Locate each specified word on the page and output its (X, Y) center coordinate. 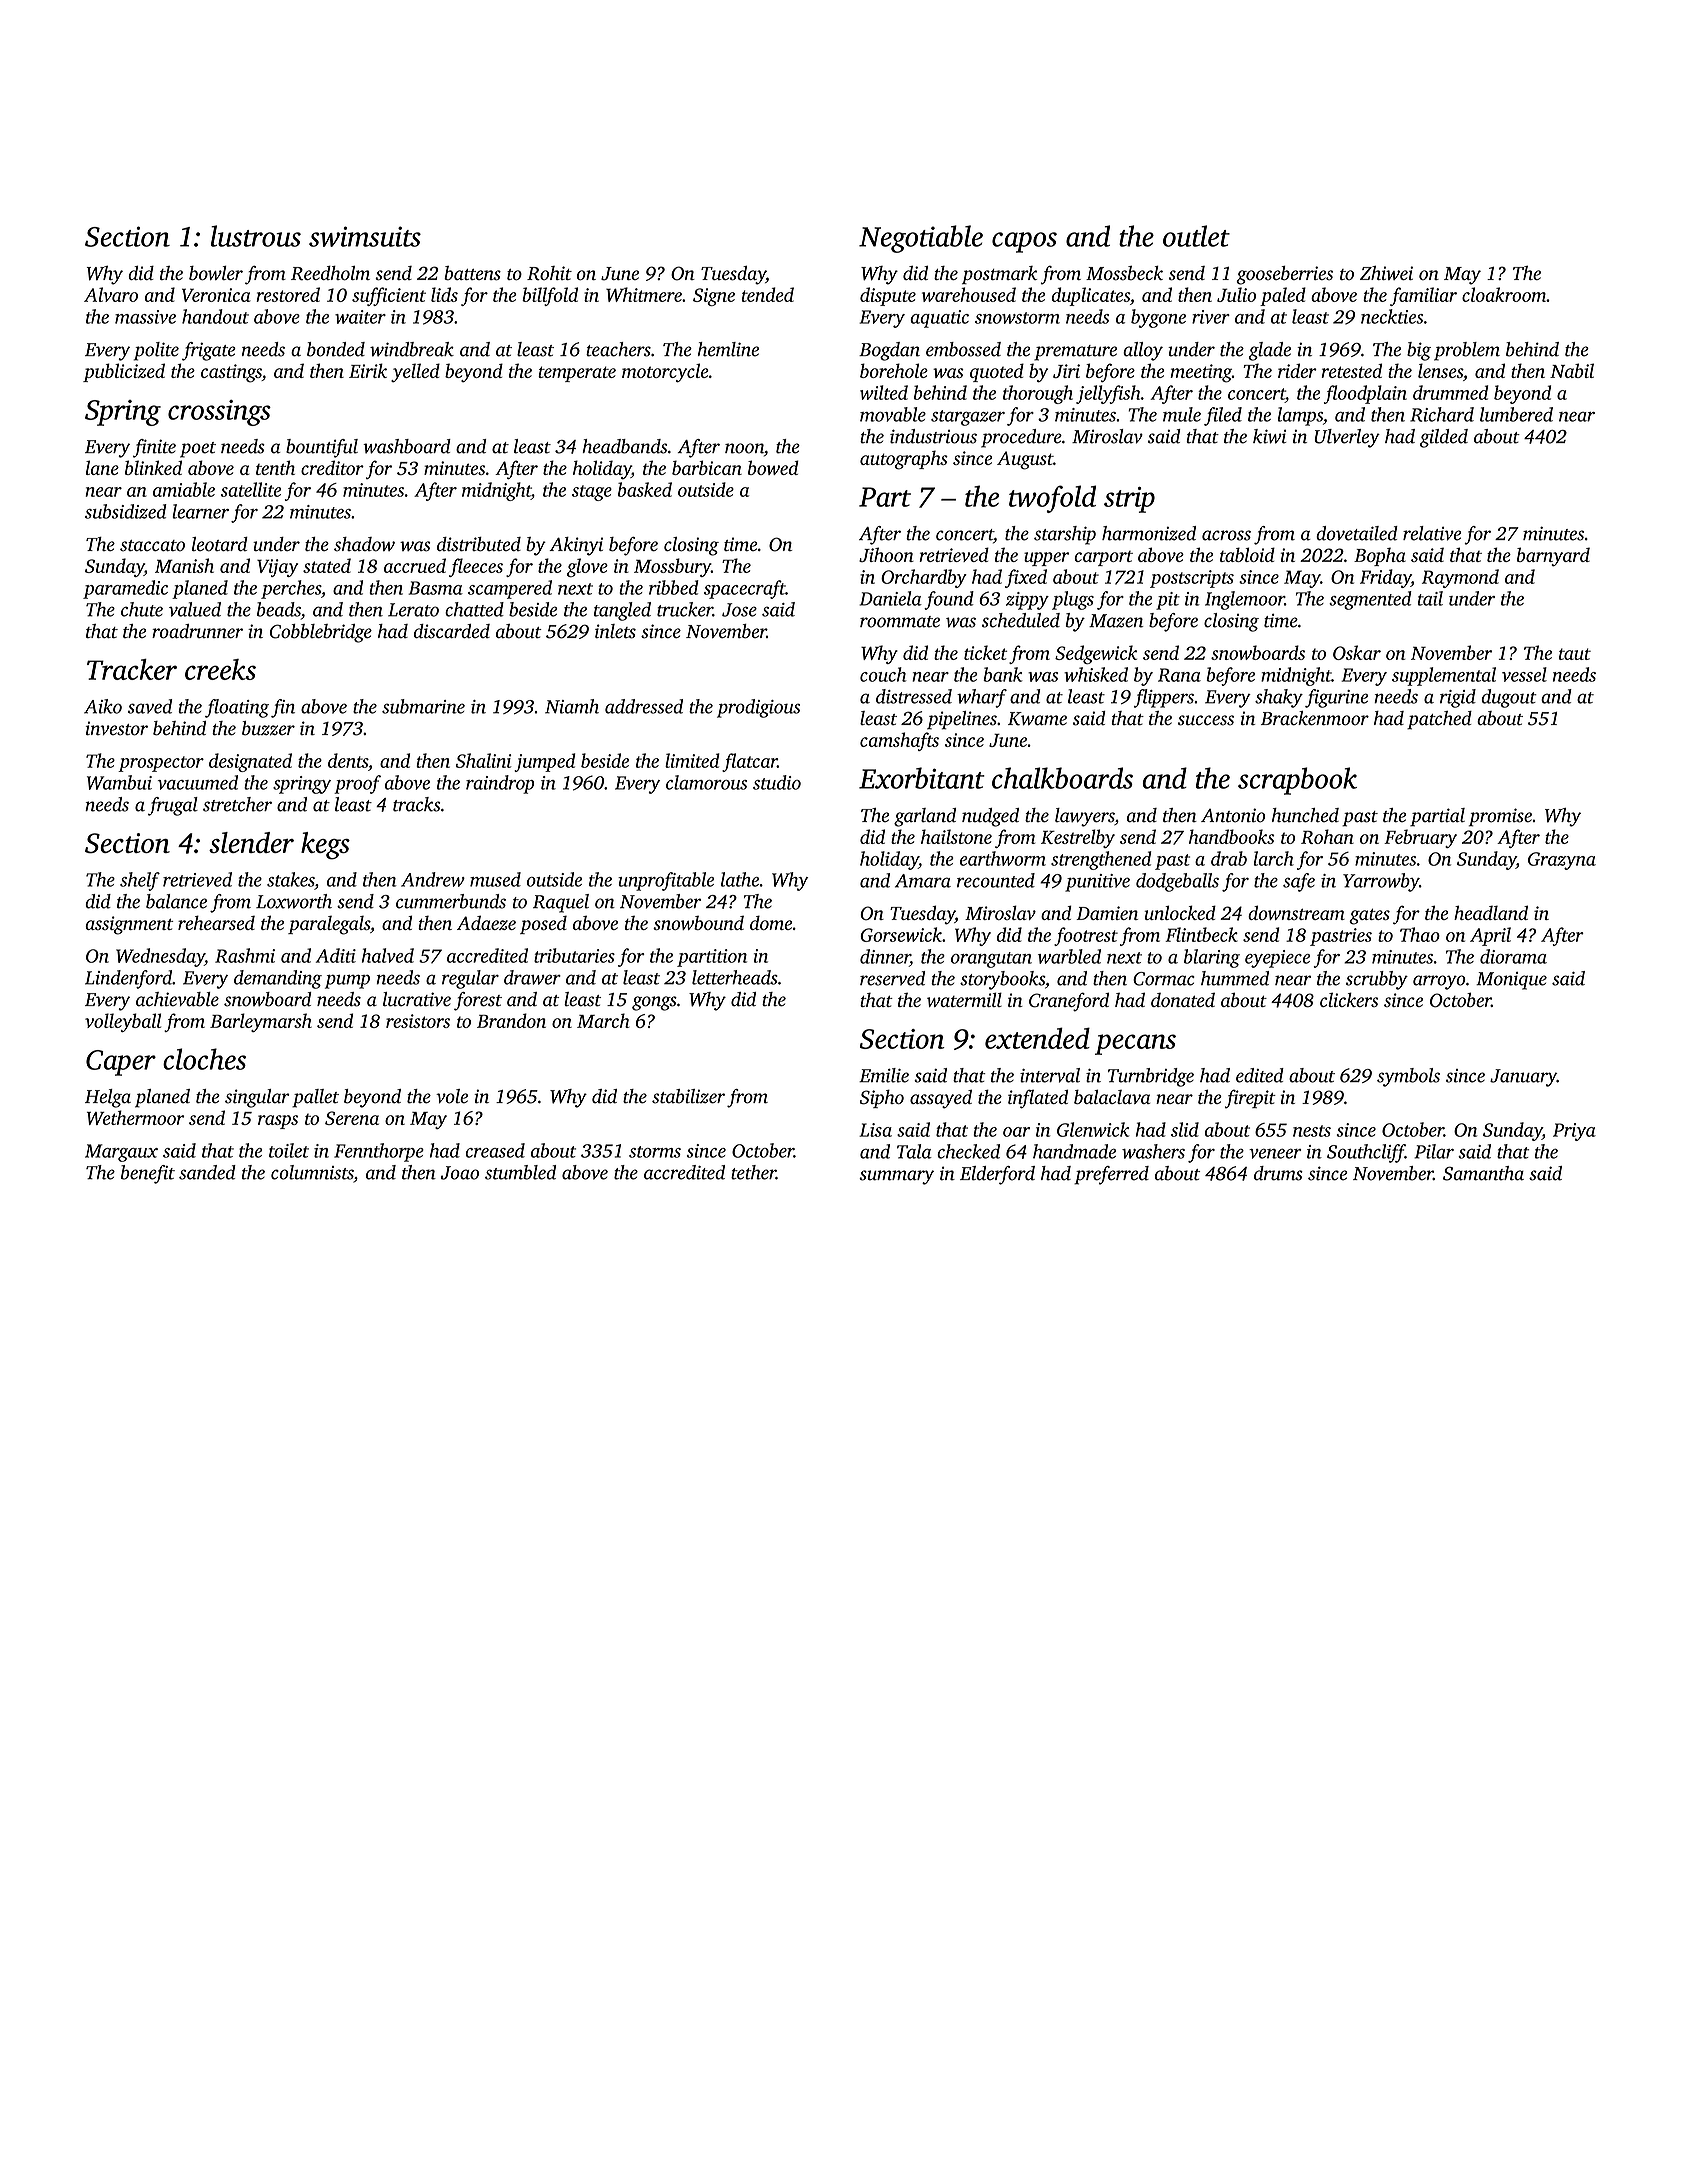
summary (896, 1177)
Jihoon (886, 554)
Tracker (132, 669)
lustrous (256, 236)
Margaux (121, 1153)
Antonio (1233, 815)
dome (771, 922)
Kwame (1037, 719)
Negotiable (921, 239)
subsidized (126, 511)
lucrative (417, 999)
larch (1274, 858)
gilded (1444, 438)
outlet (1196, 236)
